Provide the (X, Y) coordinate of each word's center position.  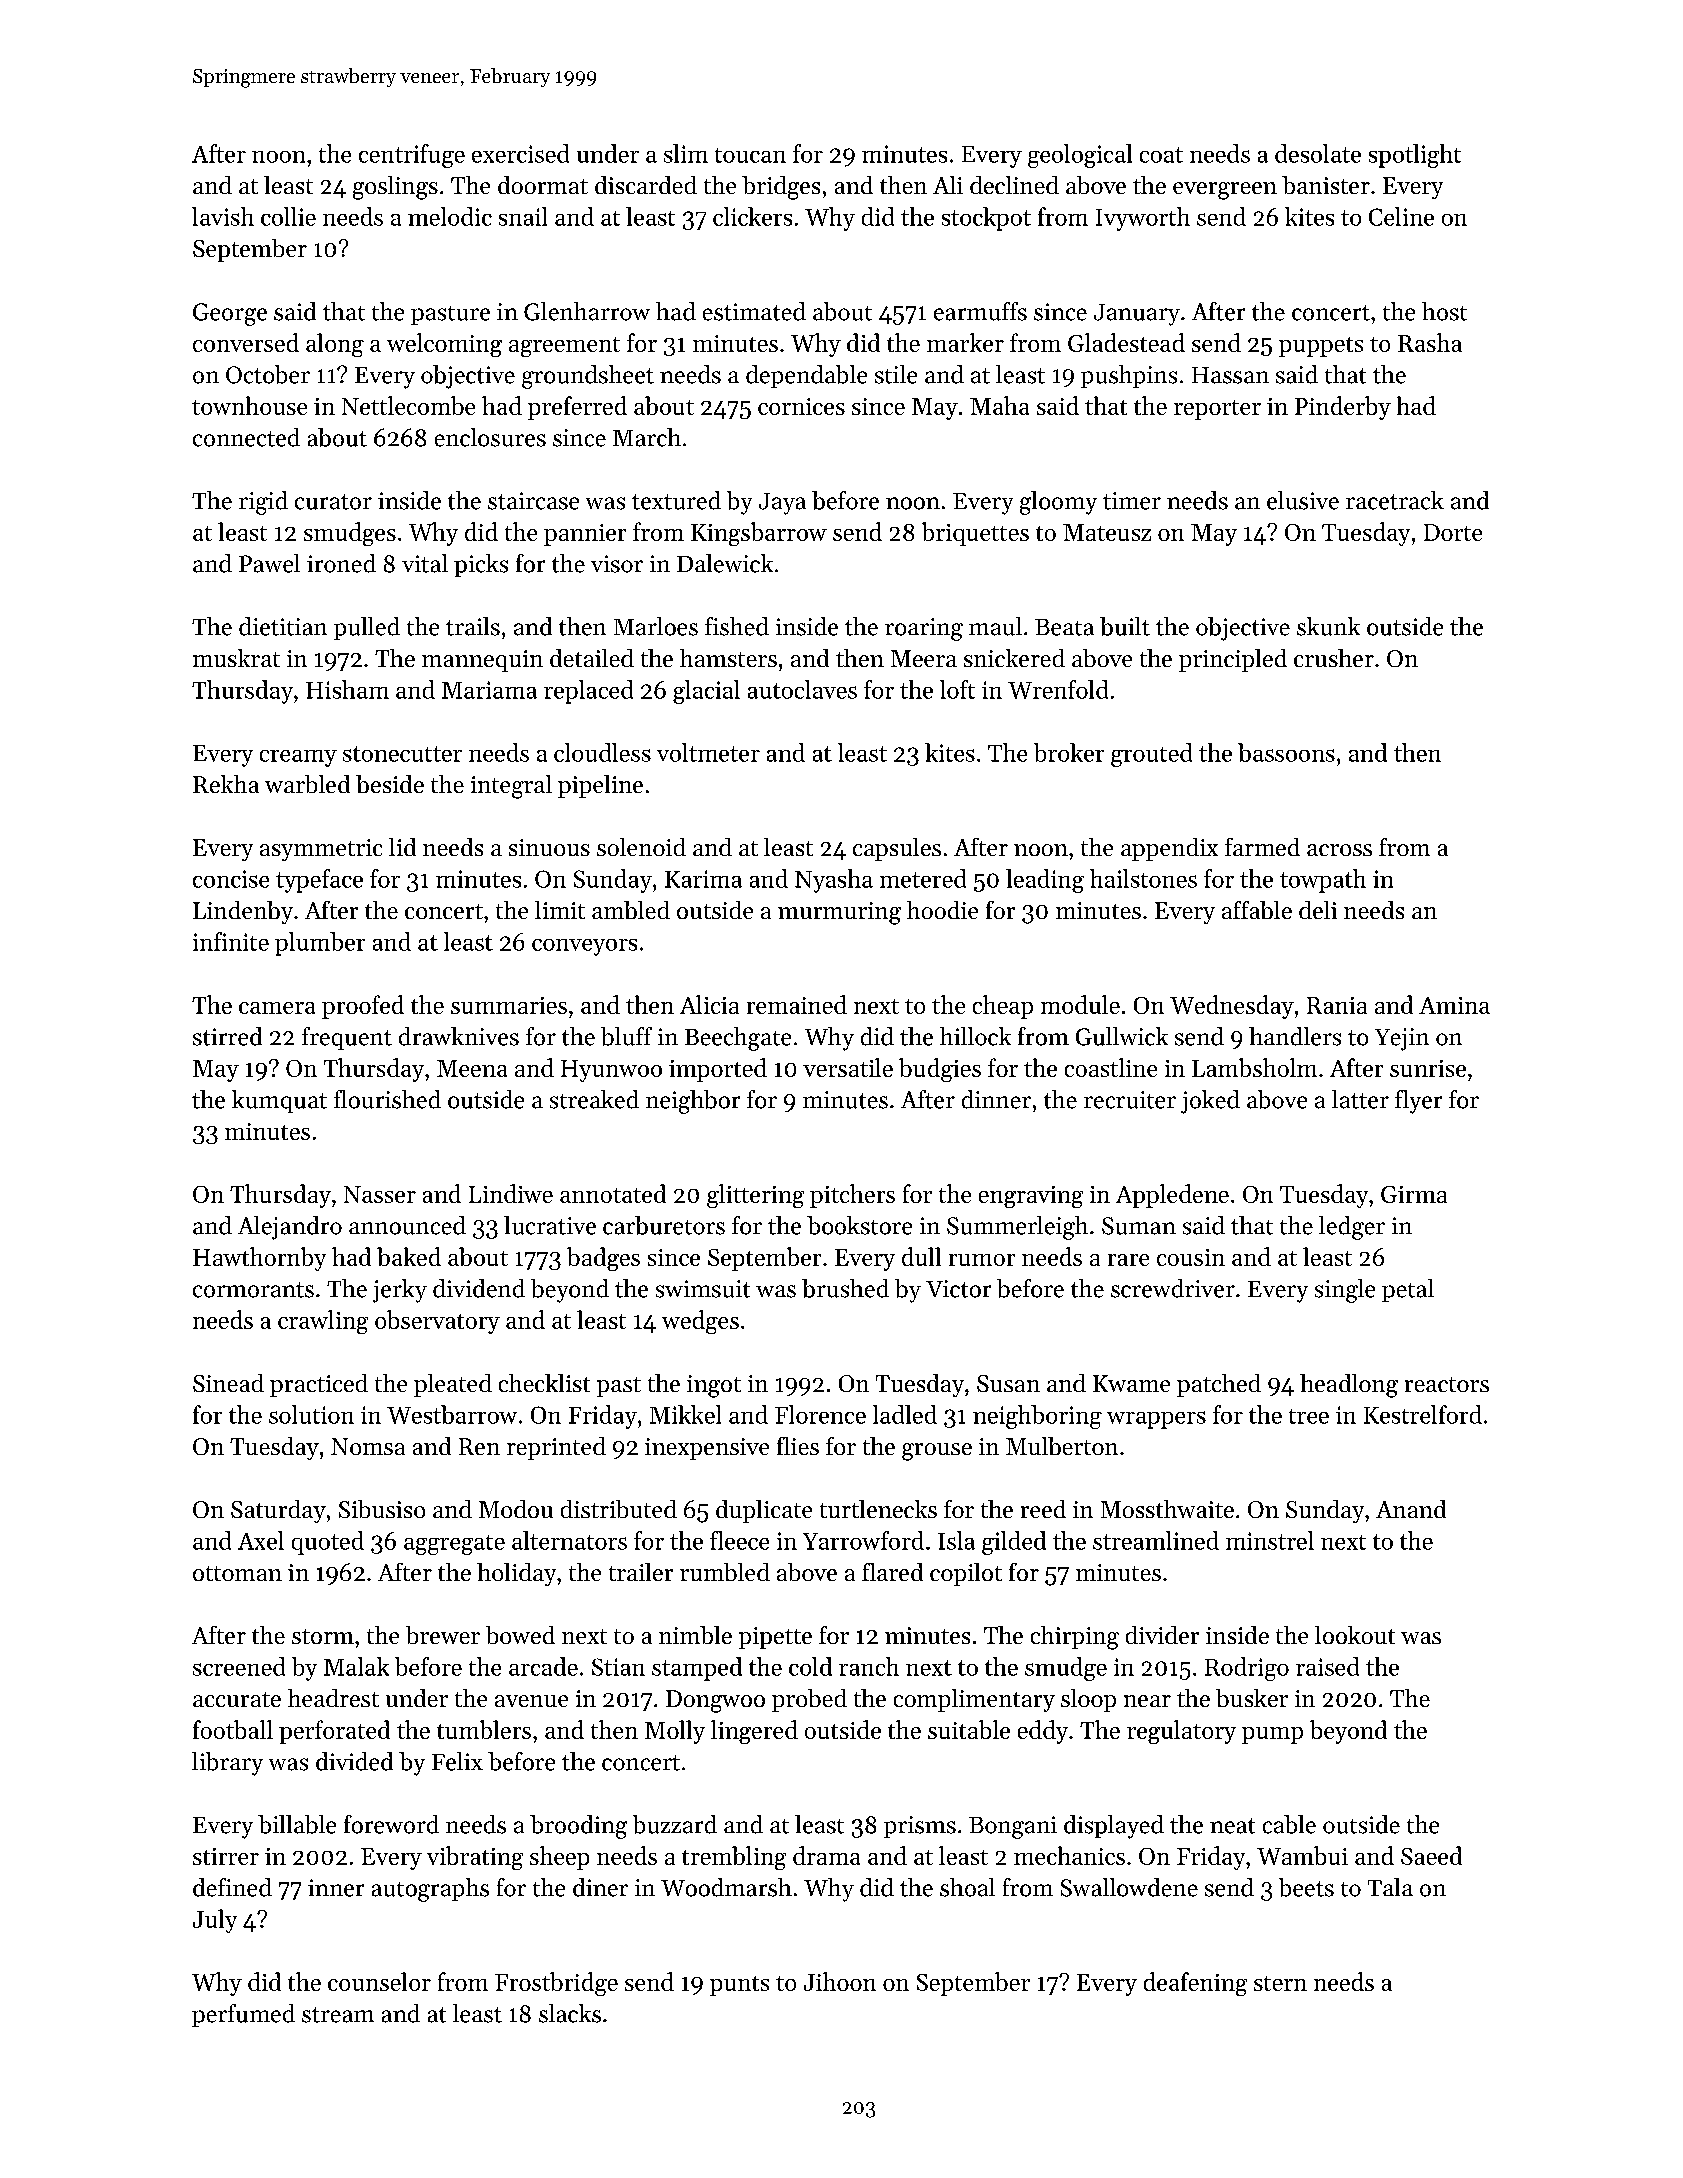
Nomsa (368, 1446)
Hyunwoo (611, 1071)
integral (511, 787)
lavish (223, 216)
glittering (755, 1196)
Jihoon (840, 1981)
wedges (700, 1322)
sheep (559, 1858)
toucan (750, 155)
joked (1210, 1102)
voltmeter (708, 752)
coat (1161, 155)
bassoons (1286, 752)
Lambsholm (1254, 1067)
